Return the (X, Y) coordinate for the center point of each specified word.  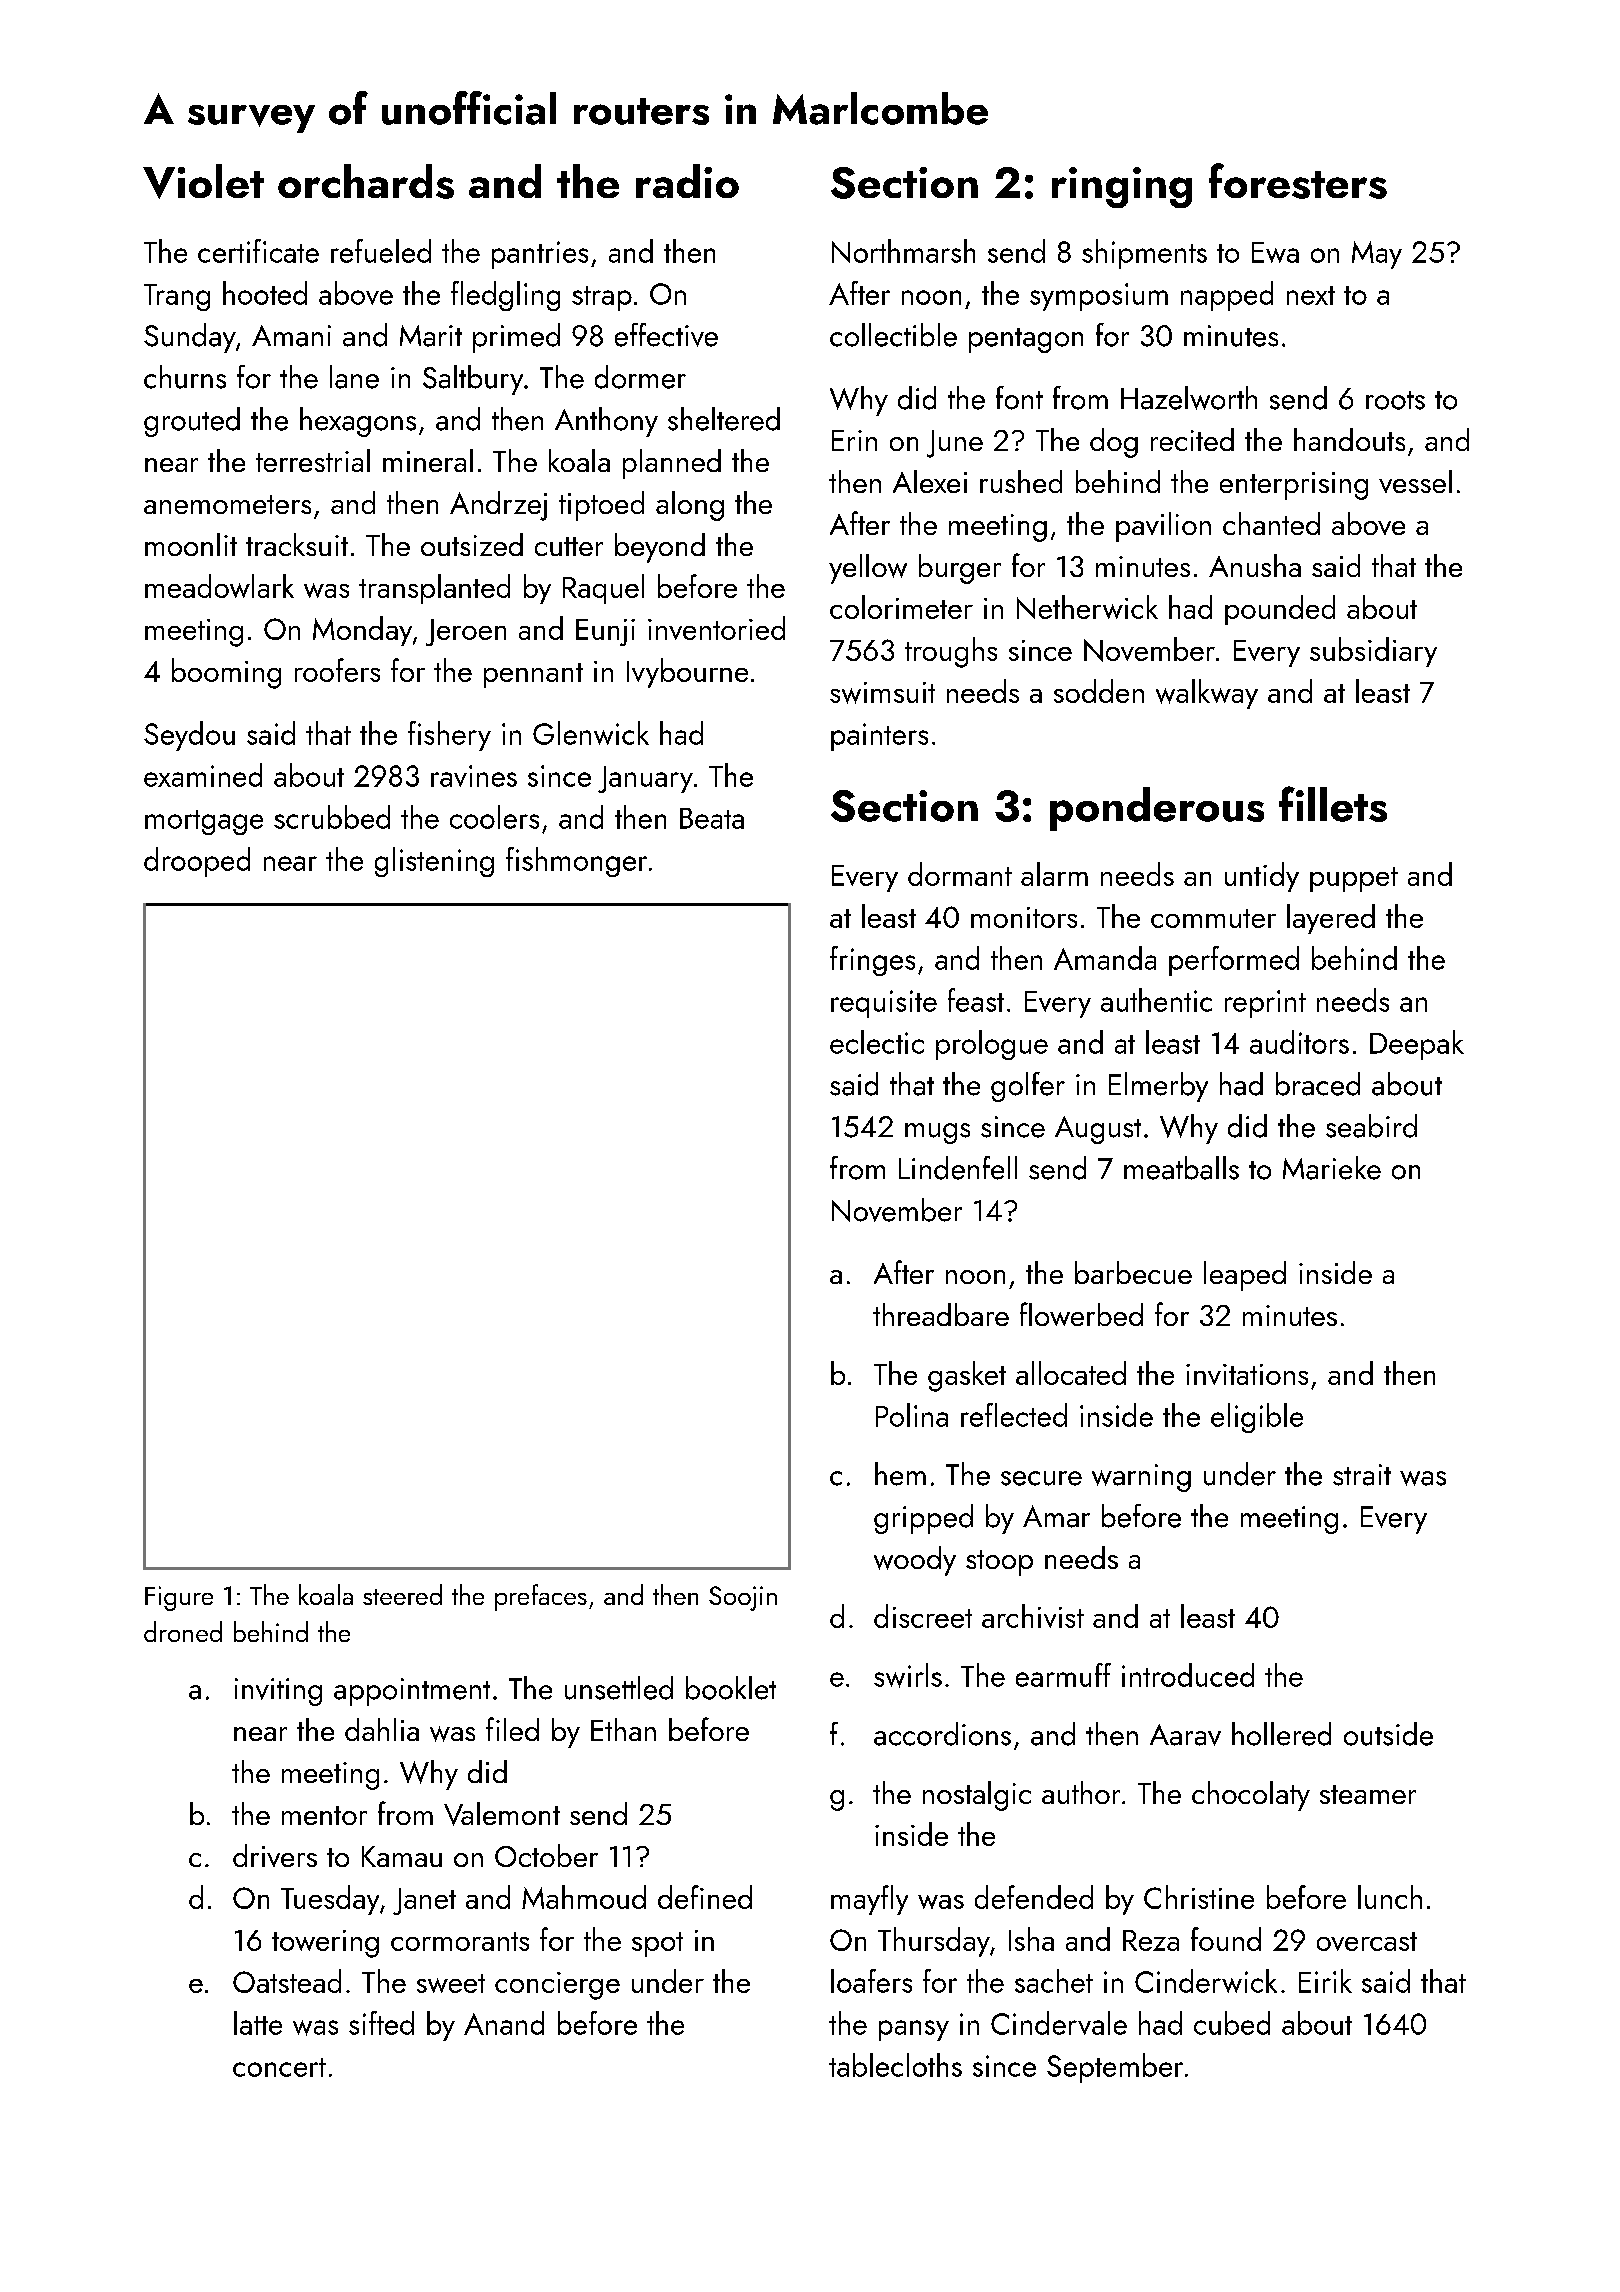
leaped (1245, 1276)
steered (402, 1594)
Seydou (189, 736)
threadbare (941, 1314)
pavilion (1163, 527)
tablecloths (895, 2065)
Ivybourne (687, 673)
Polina (912, 1415)
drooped (197, 862)
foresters (1298, 181)
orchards (366, 181)
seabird (1371, 1126)
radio (687, 181)
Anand (504, 2023)
